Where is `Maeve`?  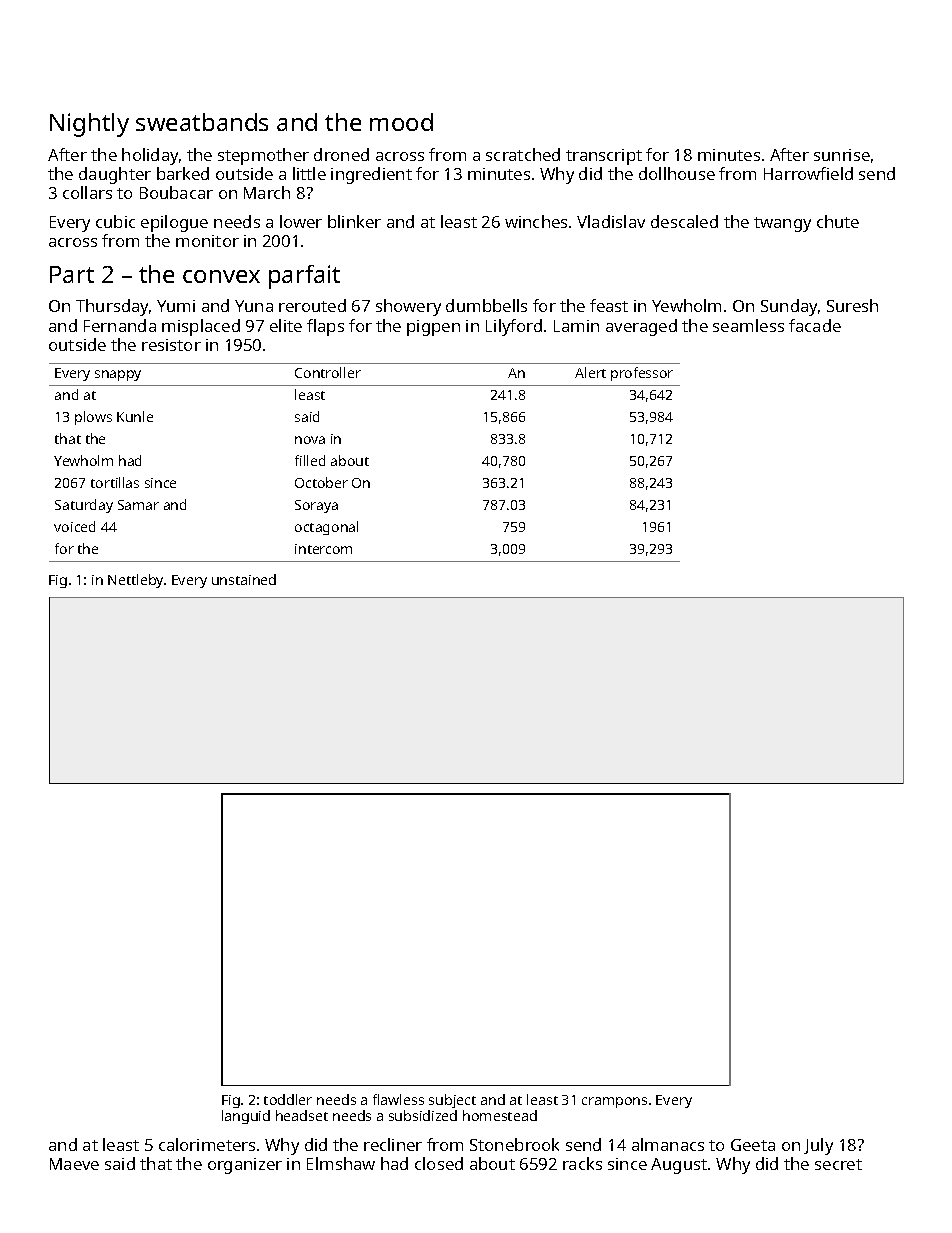
Maeve is located at coordinates (74, 1164).
